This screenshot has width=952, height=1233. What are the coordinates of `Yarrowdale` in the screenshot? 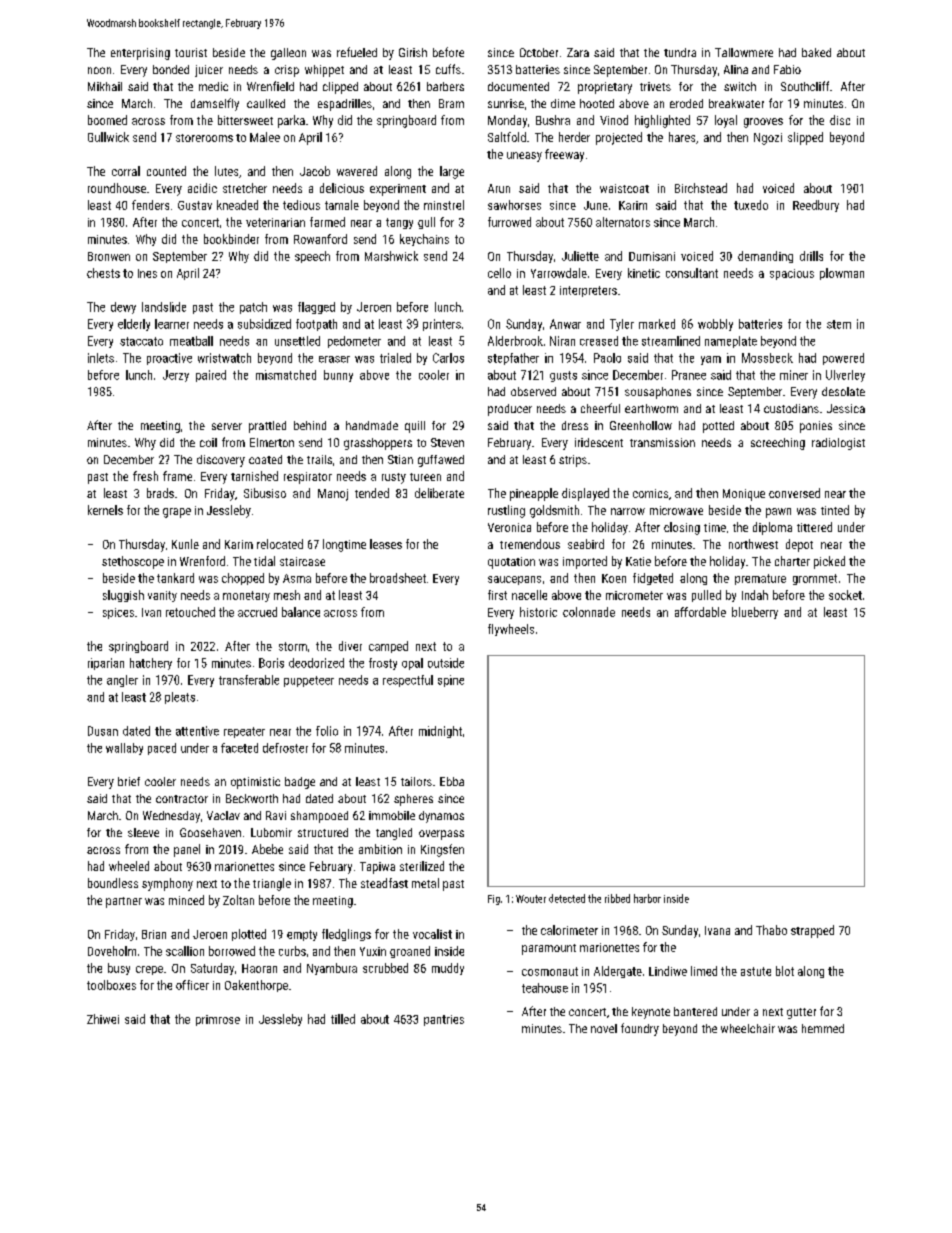 It's located at (559, 273).
